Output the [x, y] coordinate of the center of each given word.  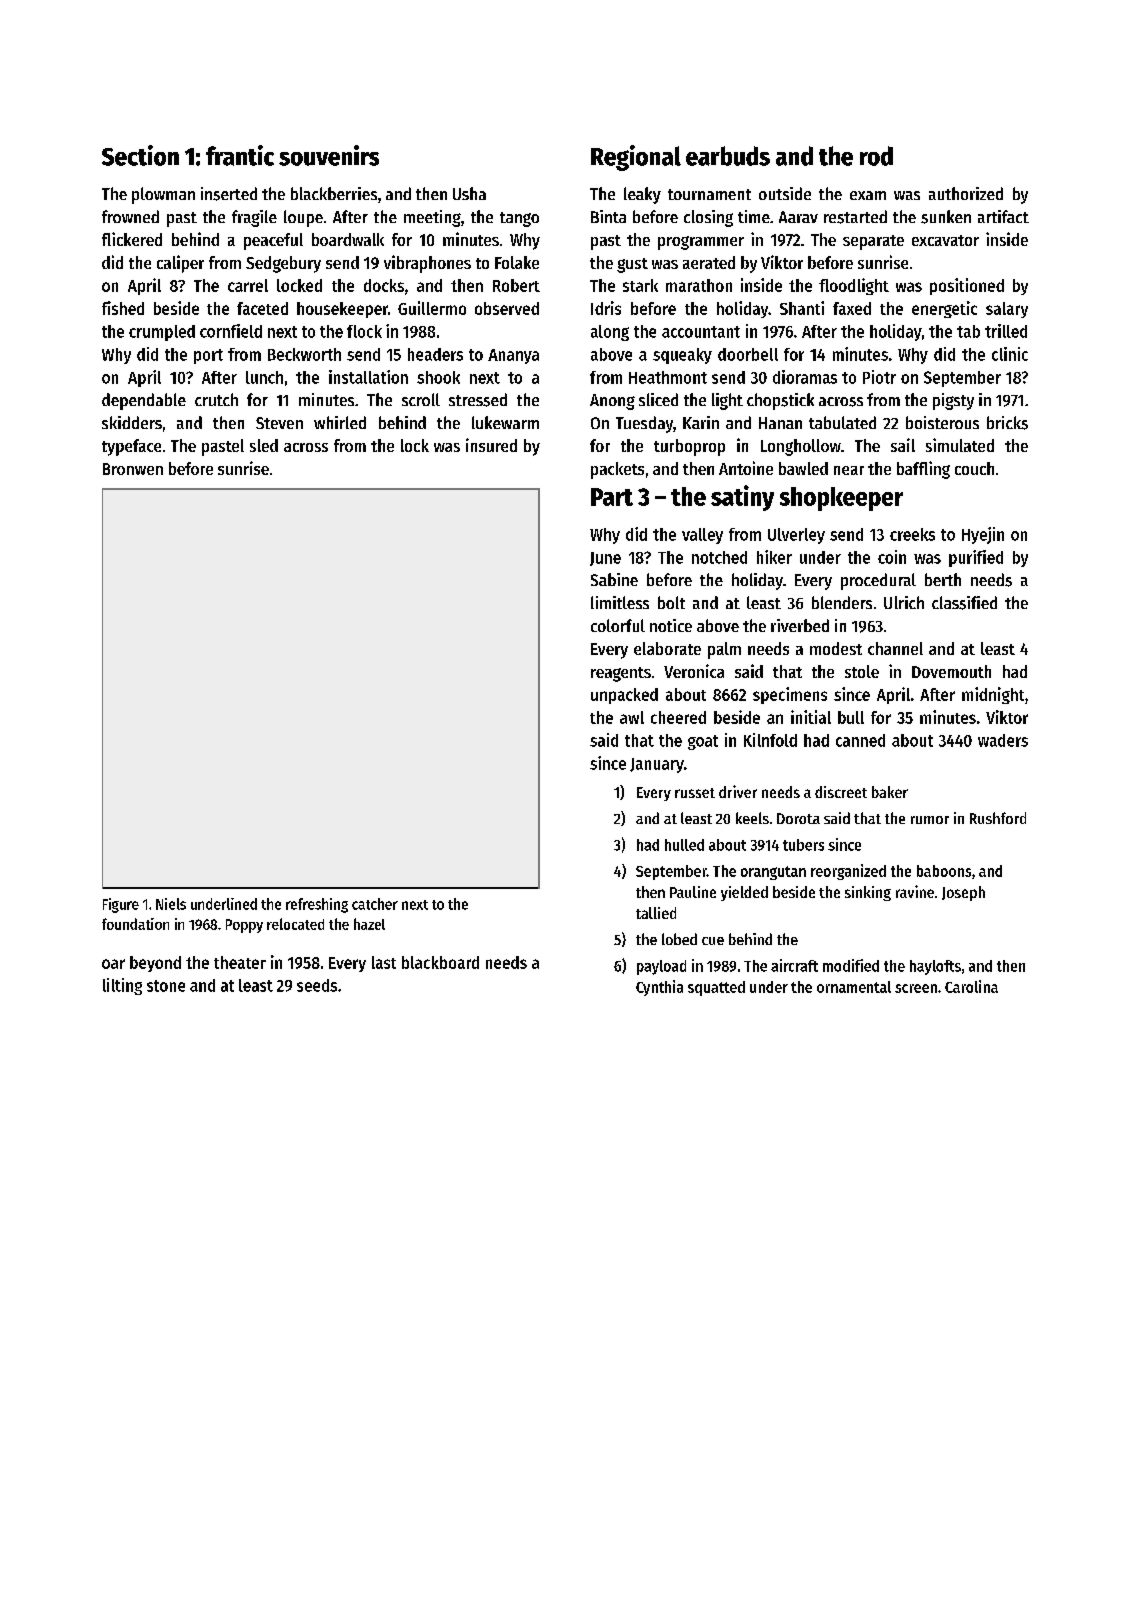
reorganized [848, 872]
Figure [121, 905]
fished [123, 308]
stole [862, 671]
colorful [618, 625]
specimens [790, 695]
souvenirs [329, 155]
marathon [699, 285]
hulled [684, 845]
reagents [621, 674]
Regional [636, 158]
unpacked [624, 696]
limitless [620, 602]
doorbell [748, 354]
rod [876, 156]
